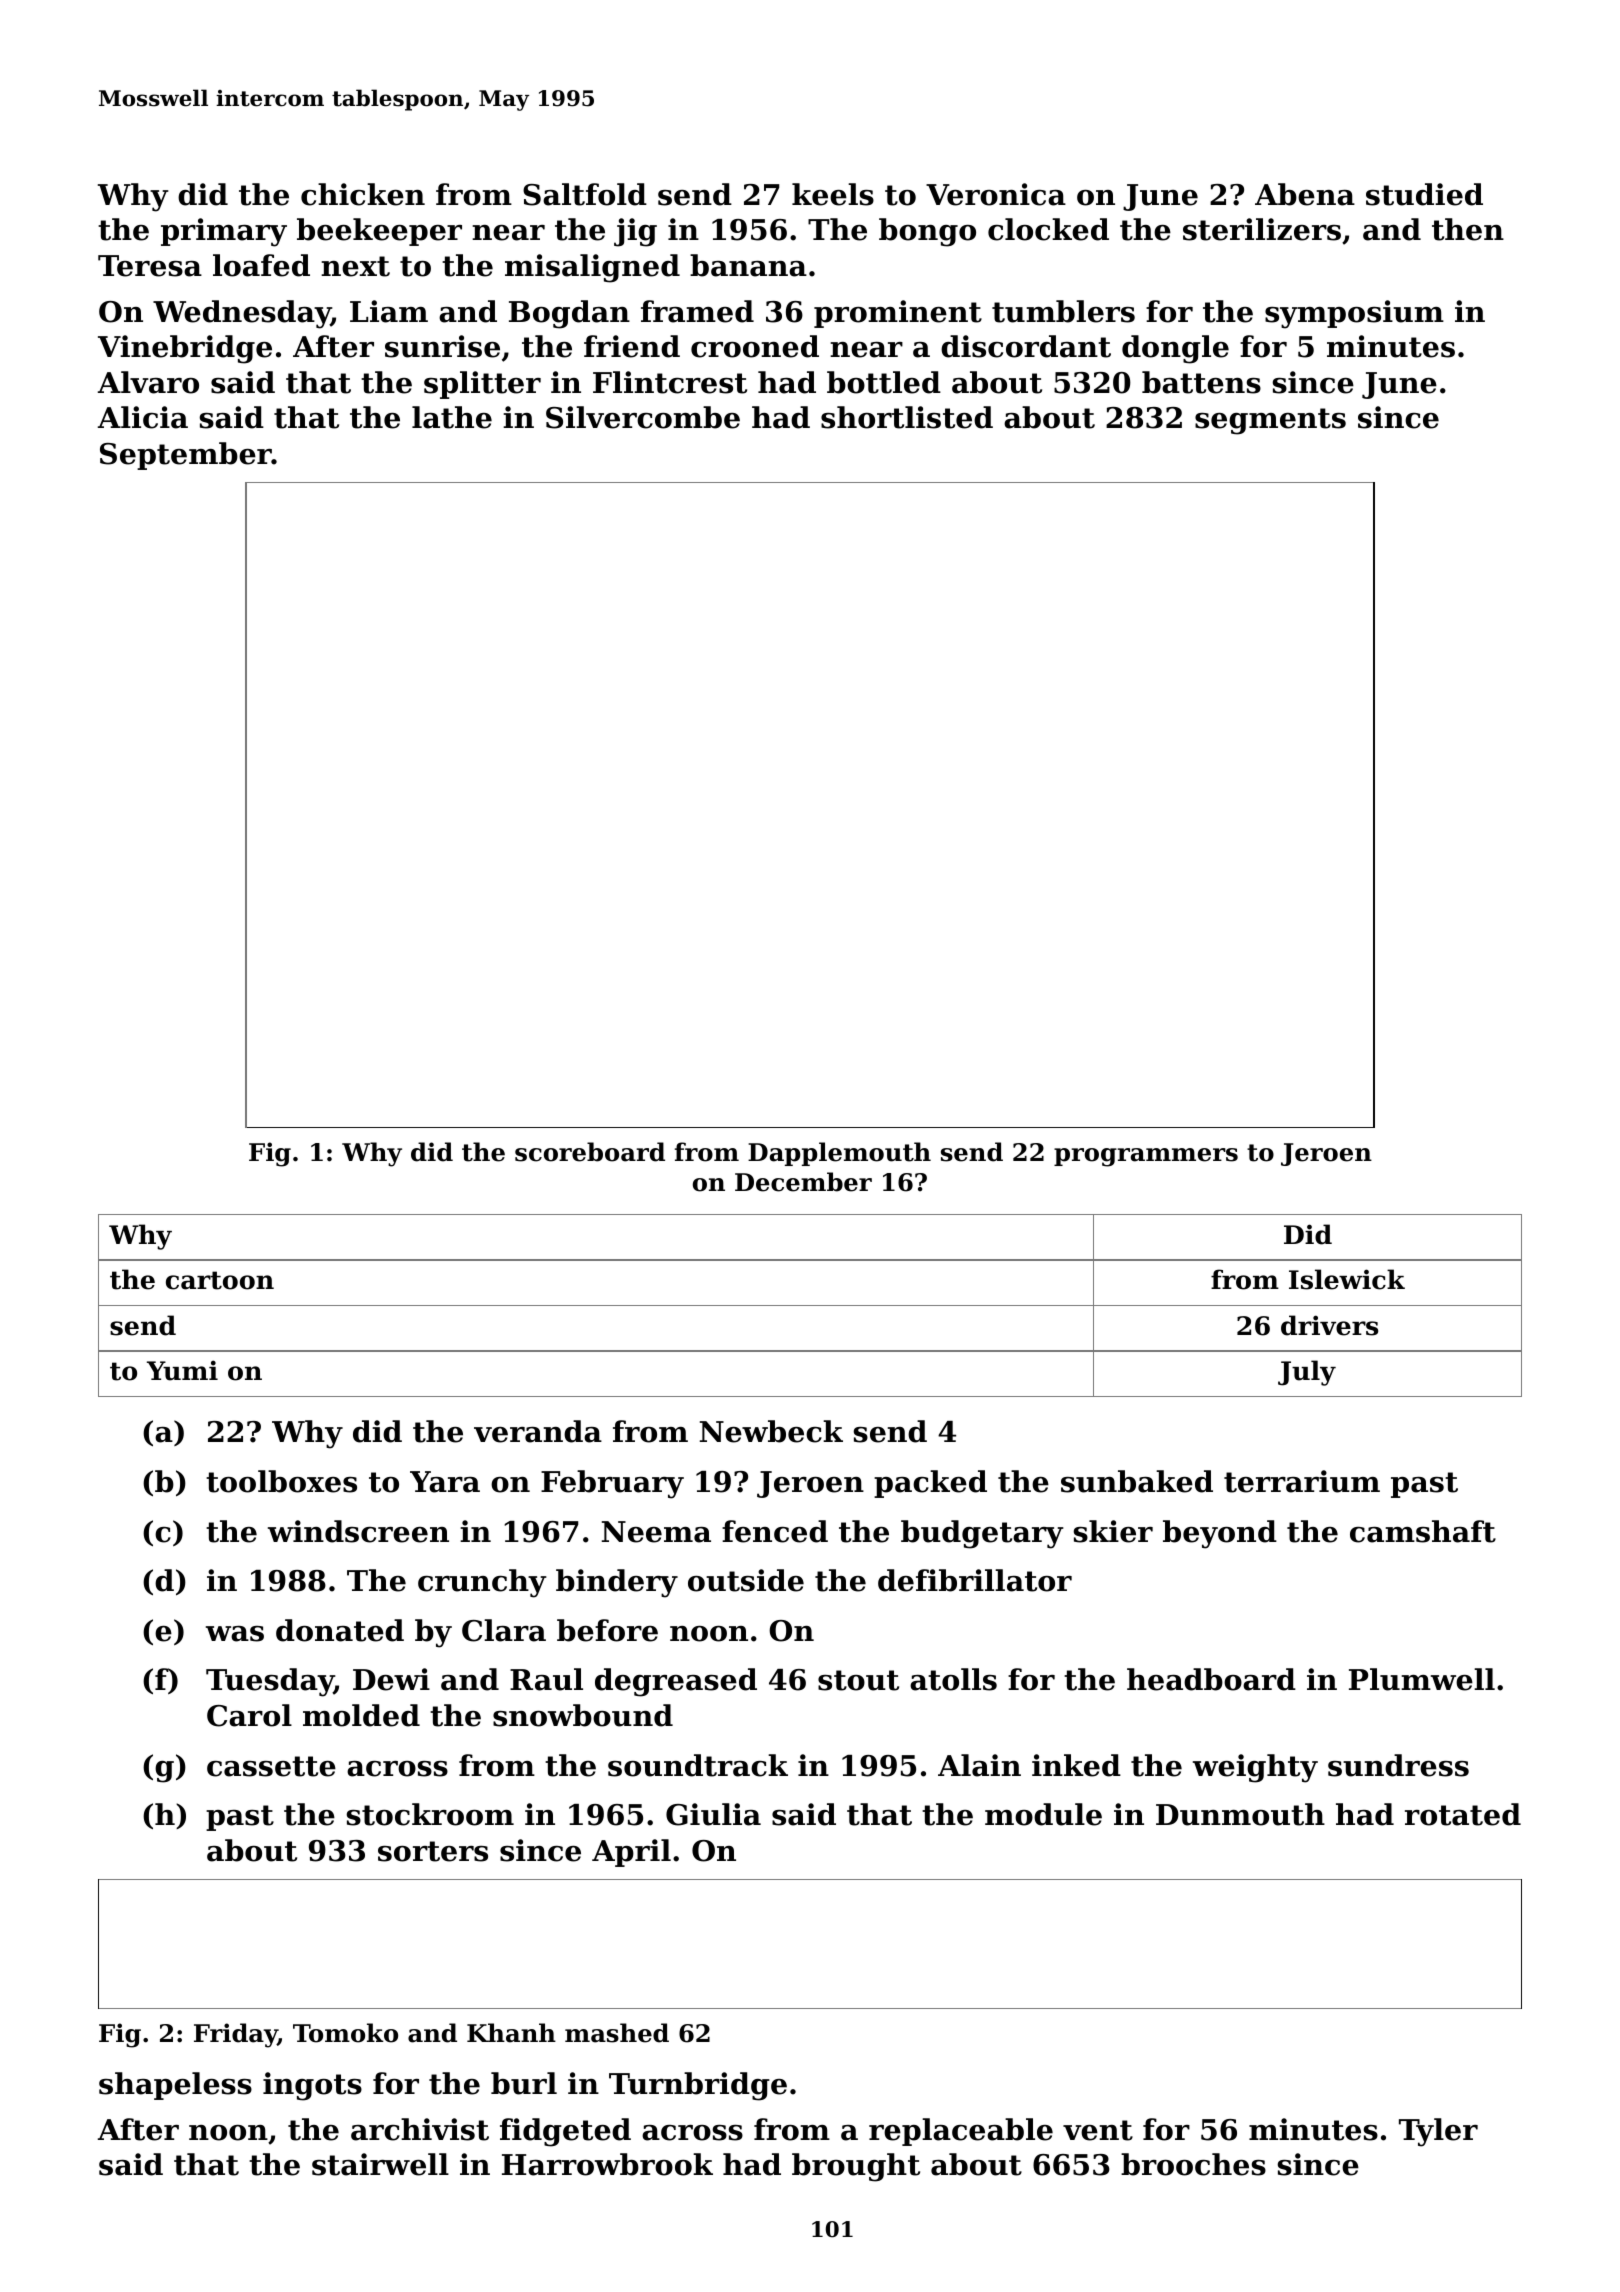  What do you see at coordinates (907, 417) in the page?
I see `shortlisted` at bounding box center [907, 417].
